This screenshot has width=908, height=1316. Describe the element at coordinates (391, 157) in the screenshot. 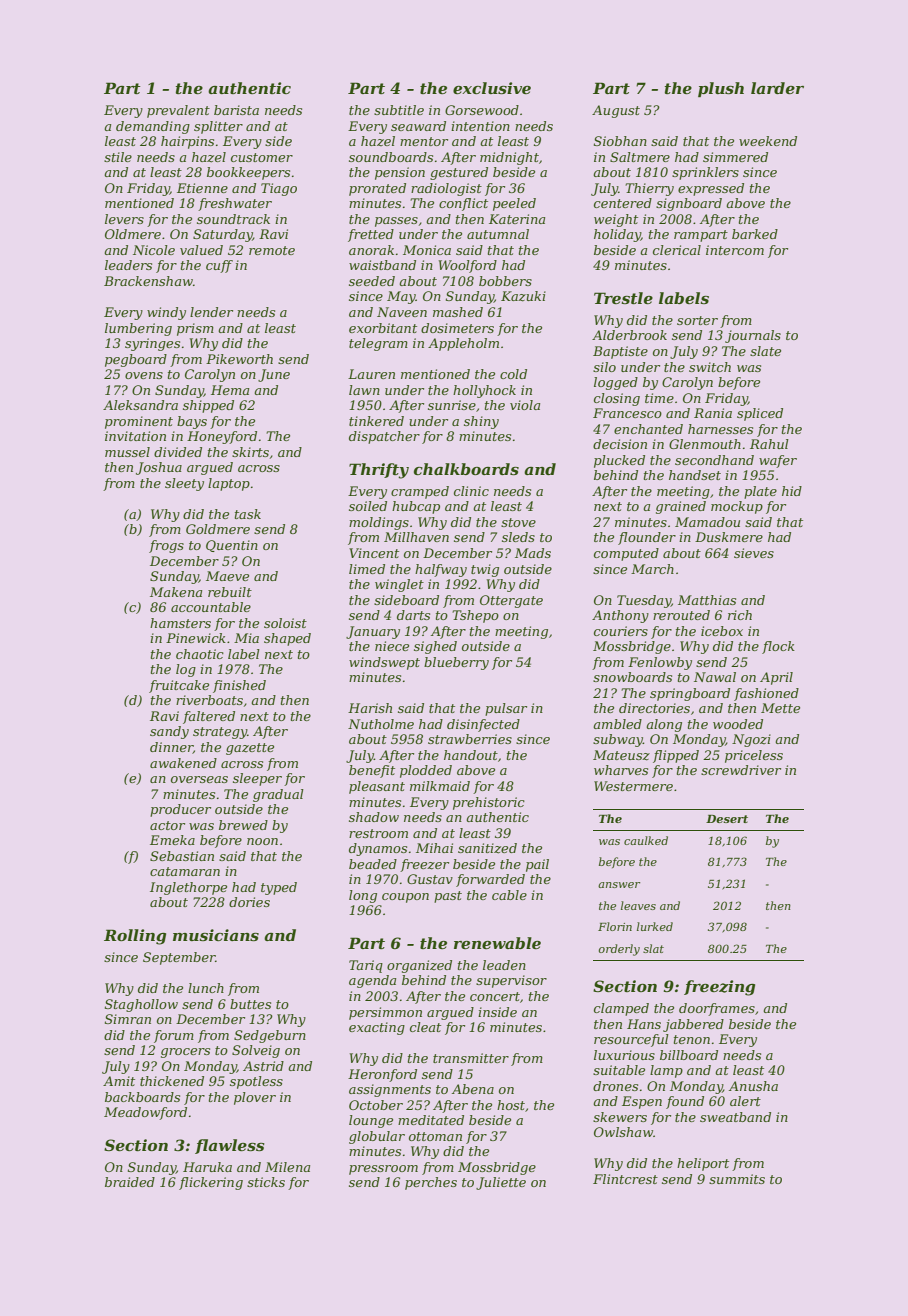

I see `soundboards` at that location.
